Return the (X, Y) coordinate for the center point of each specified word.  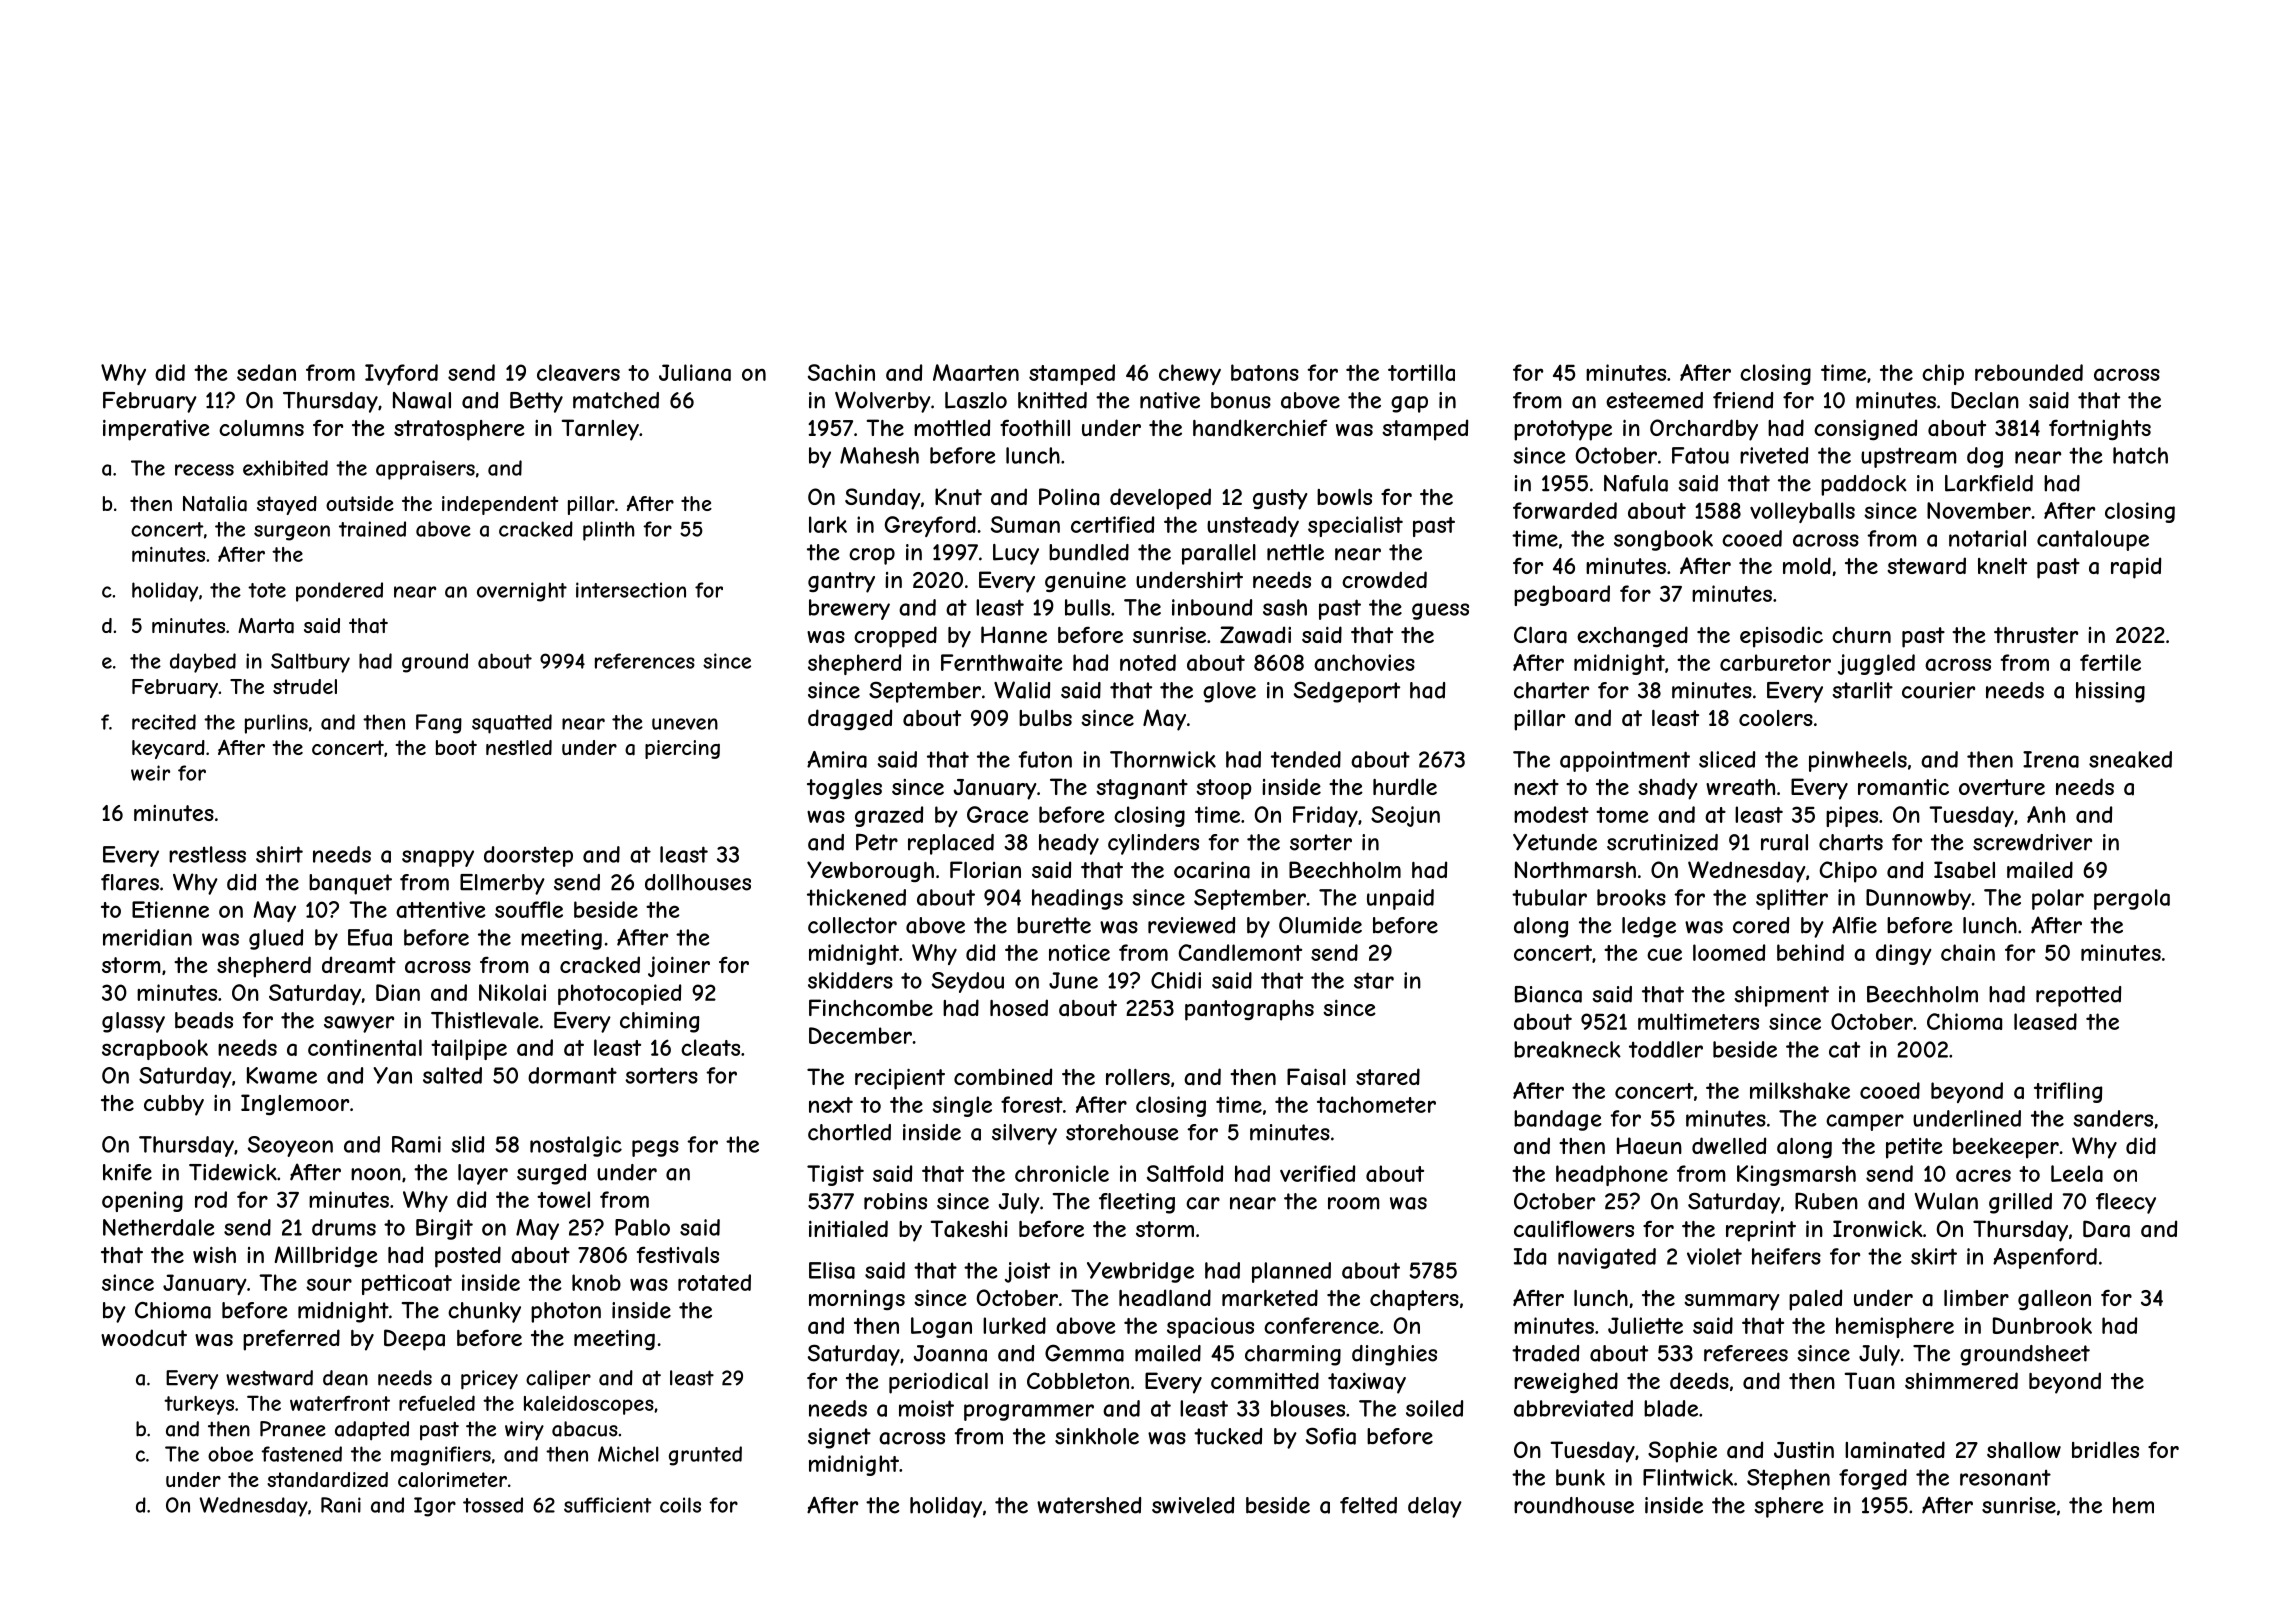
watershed (1089, 1505)
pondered (339, 592)
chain (1968, 952)
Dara (2106, 1229)
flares (130, 882)
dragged (850, 719)
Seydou (968, 982)
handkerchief (1260, 428)
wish (214, 1254)
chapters (1414, 1300)
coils (680, 1505)
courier (1938, 690)
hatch (2140, 455)
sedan (266, 372)
